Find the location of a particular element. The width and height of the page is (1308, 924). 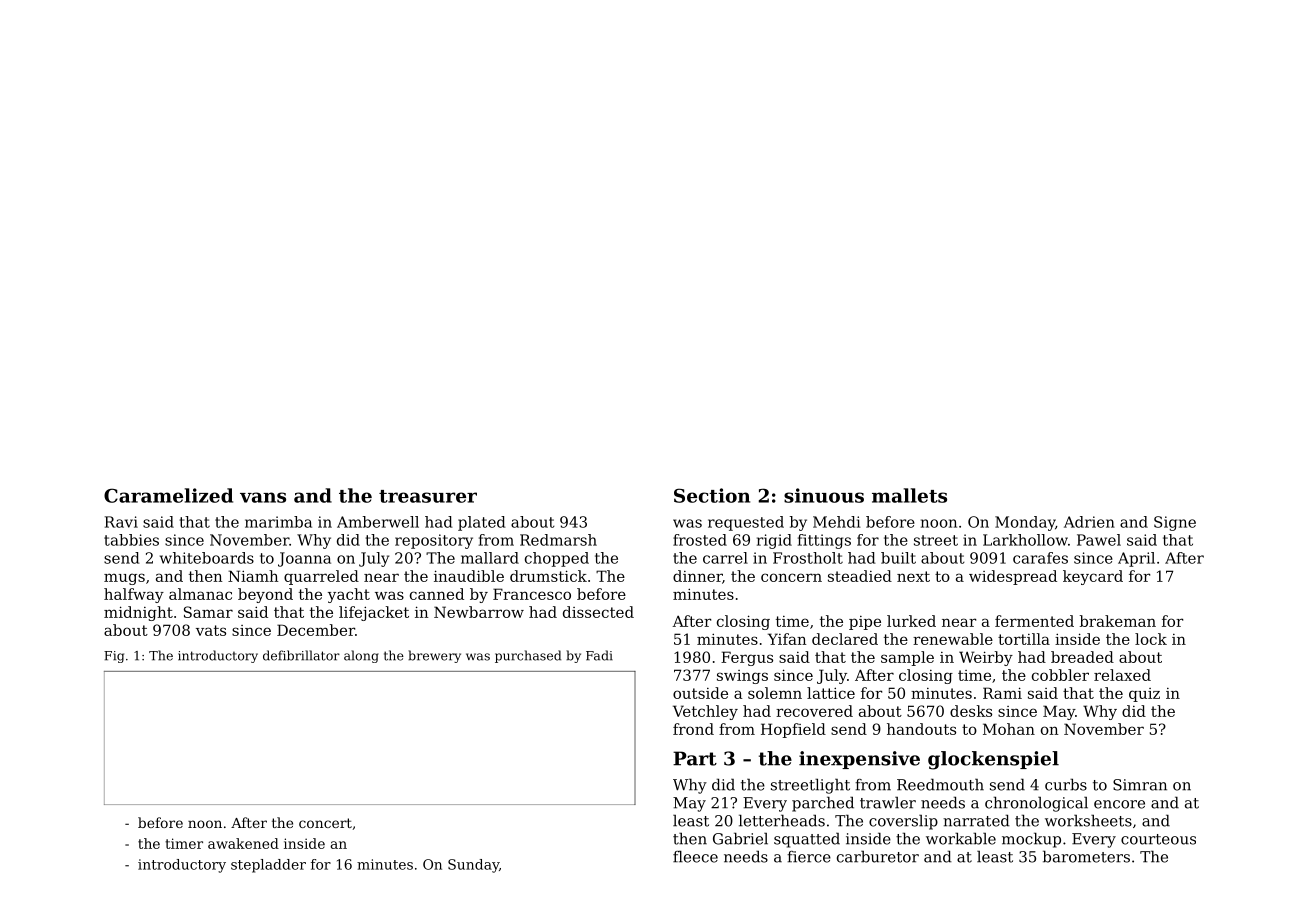

breaded is located at coordinates (1082, 657).
